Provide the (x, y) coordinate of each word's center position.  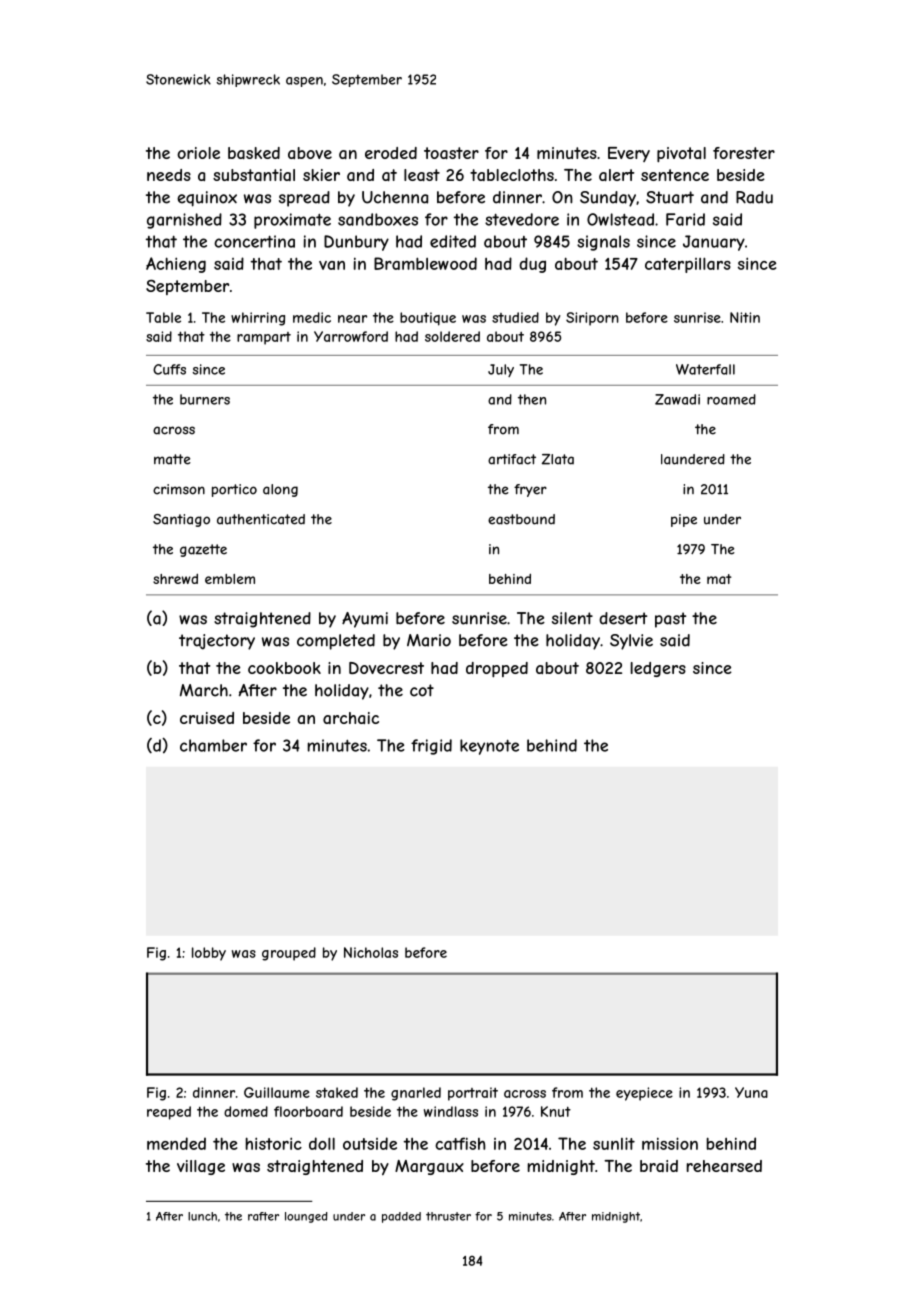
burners (205, 399)
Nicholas (371, 952)
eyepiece (644, 1094)
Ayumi (365, 620)
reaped (169, 1113)
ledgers (658, 669)
